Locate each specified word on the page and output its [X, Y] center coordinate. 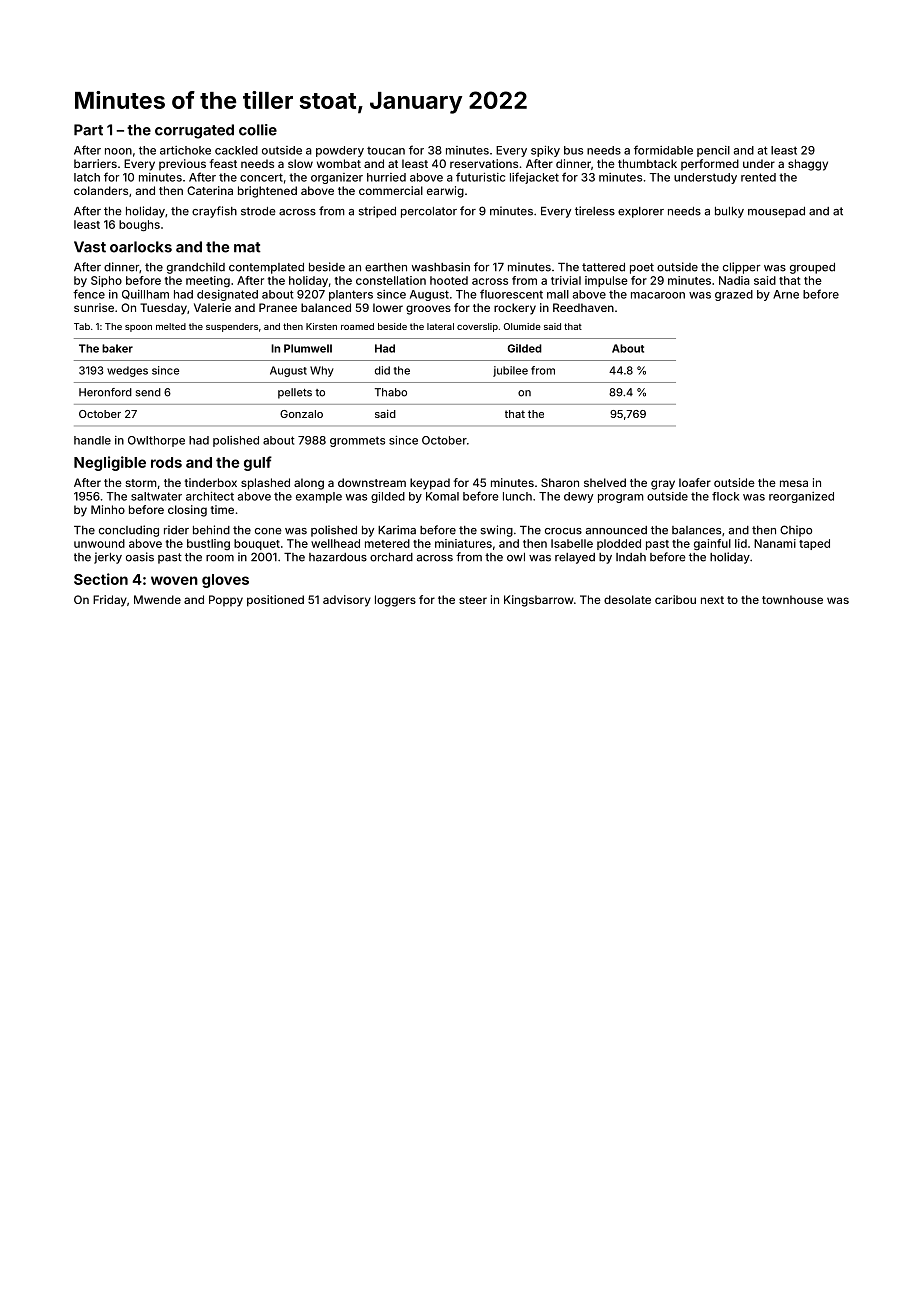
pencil [713, 151]
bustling [208, 544]
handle [92, 440]
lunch [517, 496]
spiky [545, 151]
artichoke [185, 150]
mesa [794, 483]
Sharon [560, 482]
